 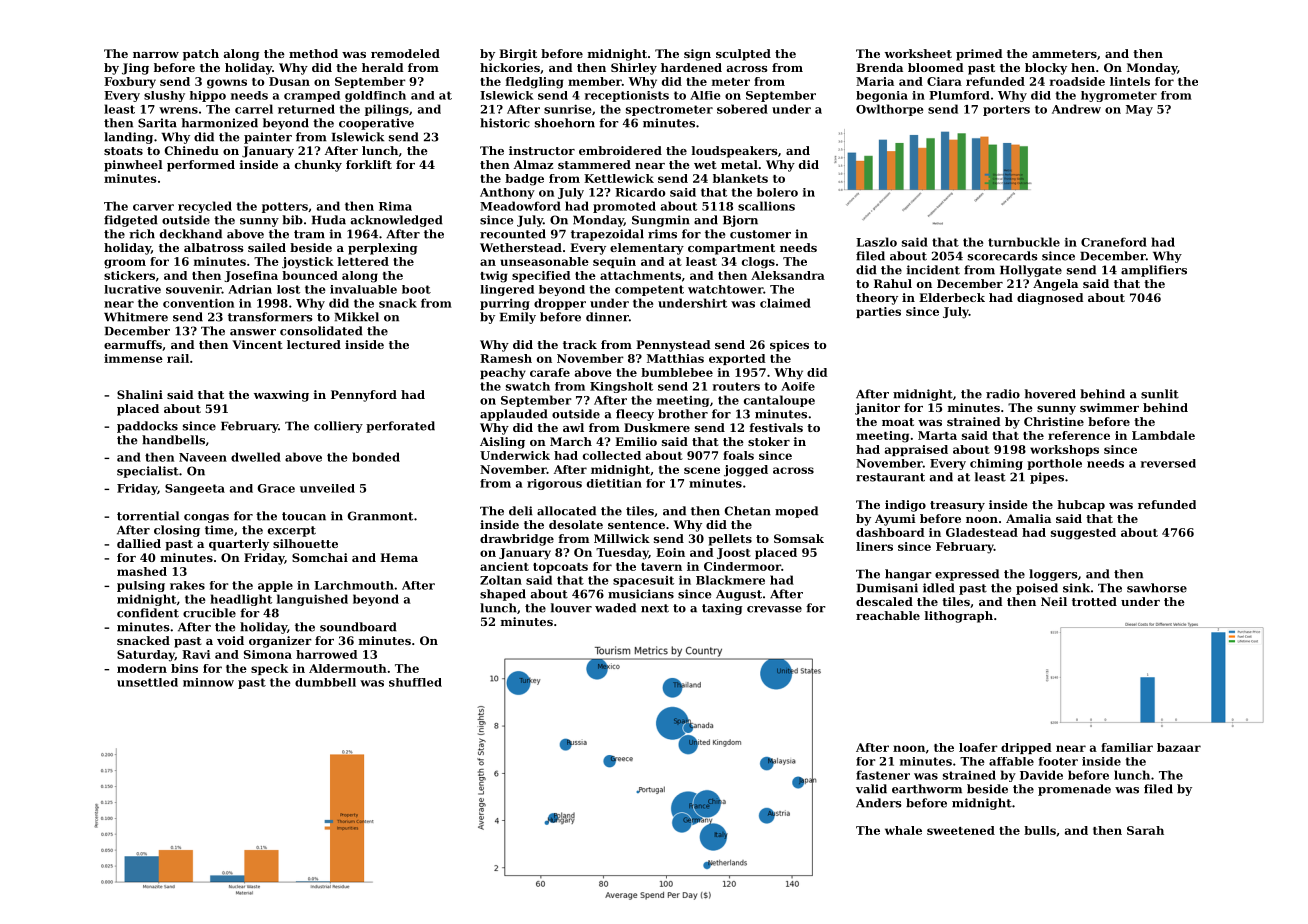 What do you see at coordinates (879, 803) in the screenshot?
I see `Anders` at bounding box center [879, 803].
